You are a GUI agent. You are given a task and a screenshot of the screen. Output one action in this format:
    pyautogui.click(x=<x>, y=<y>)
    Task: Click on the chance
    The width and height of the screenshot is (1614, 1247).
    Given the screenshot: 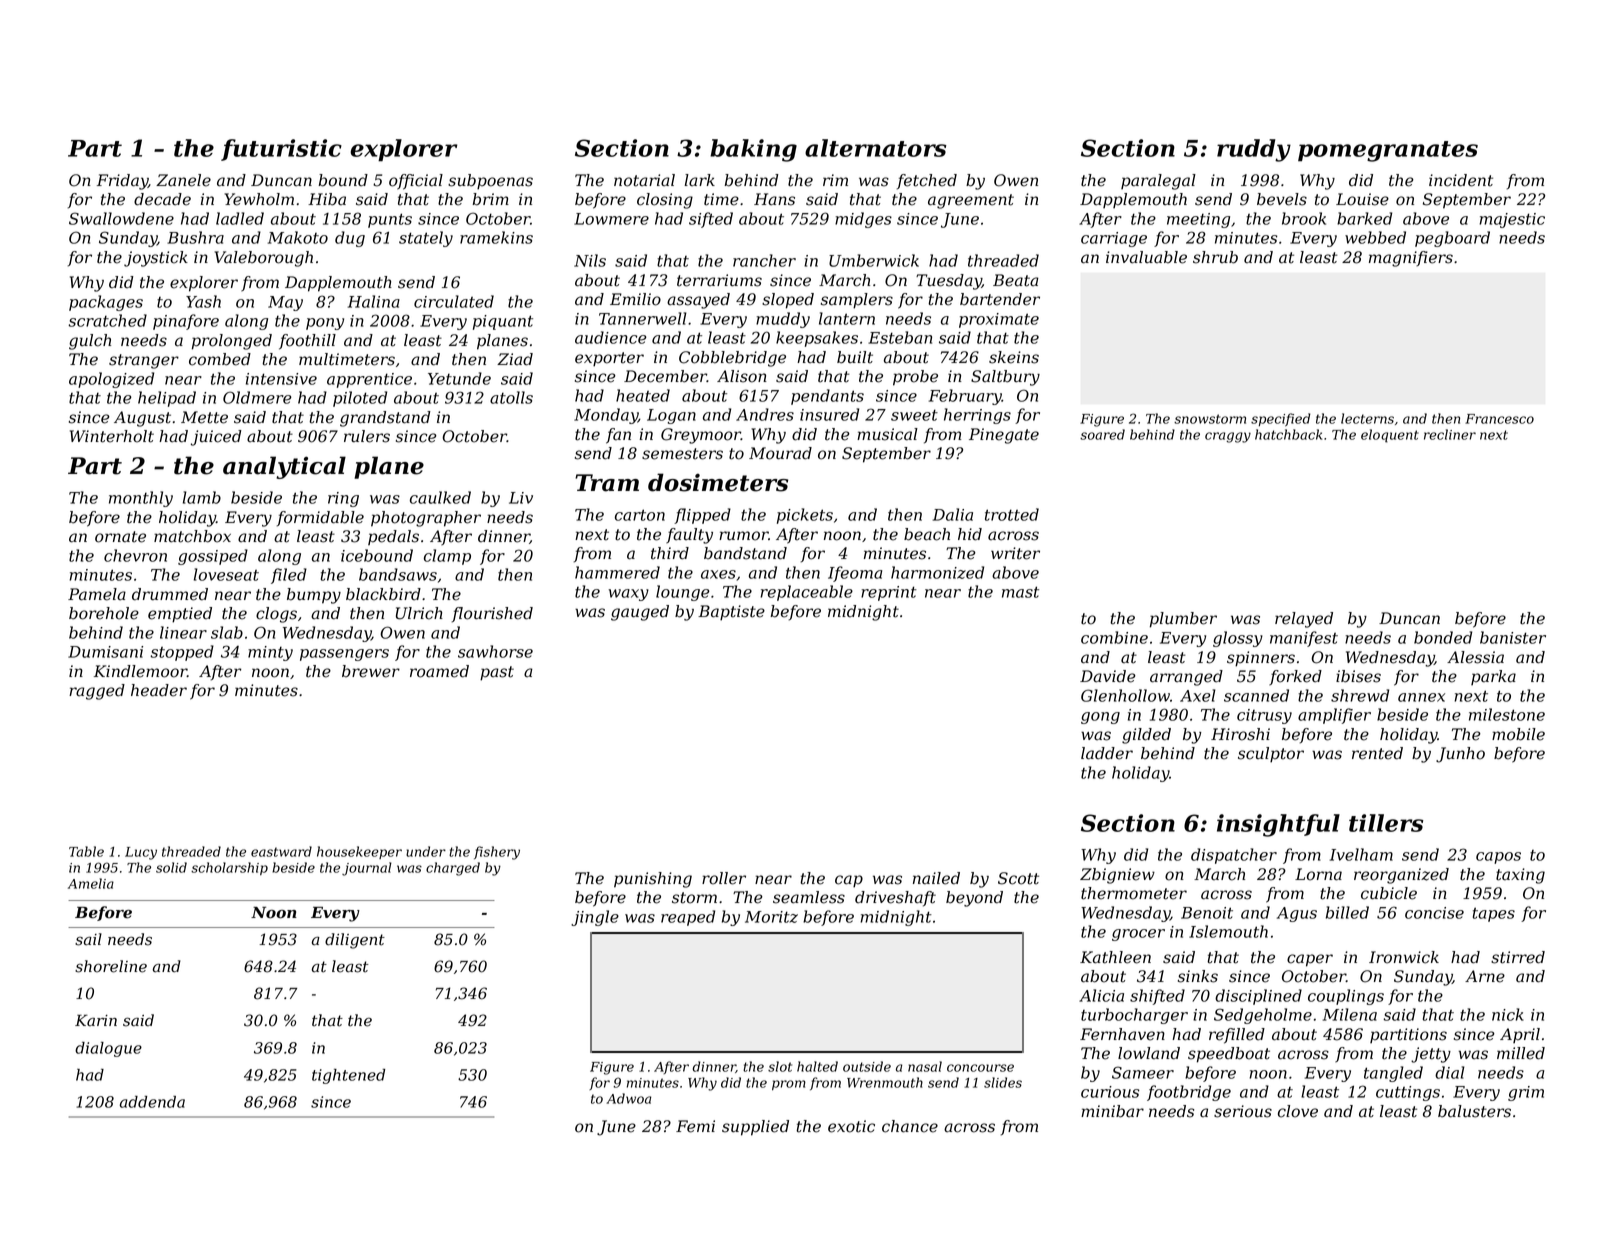 What is the action you would take?
    pyautogui.click(x=910, y=1126)
